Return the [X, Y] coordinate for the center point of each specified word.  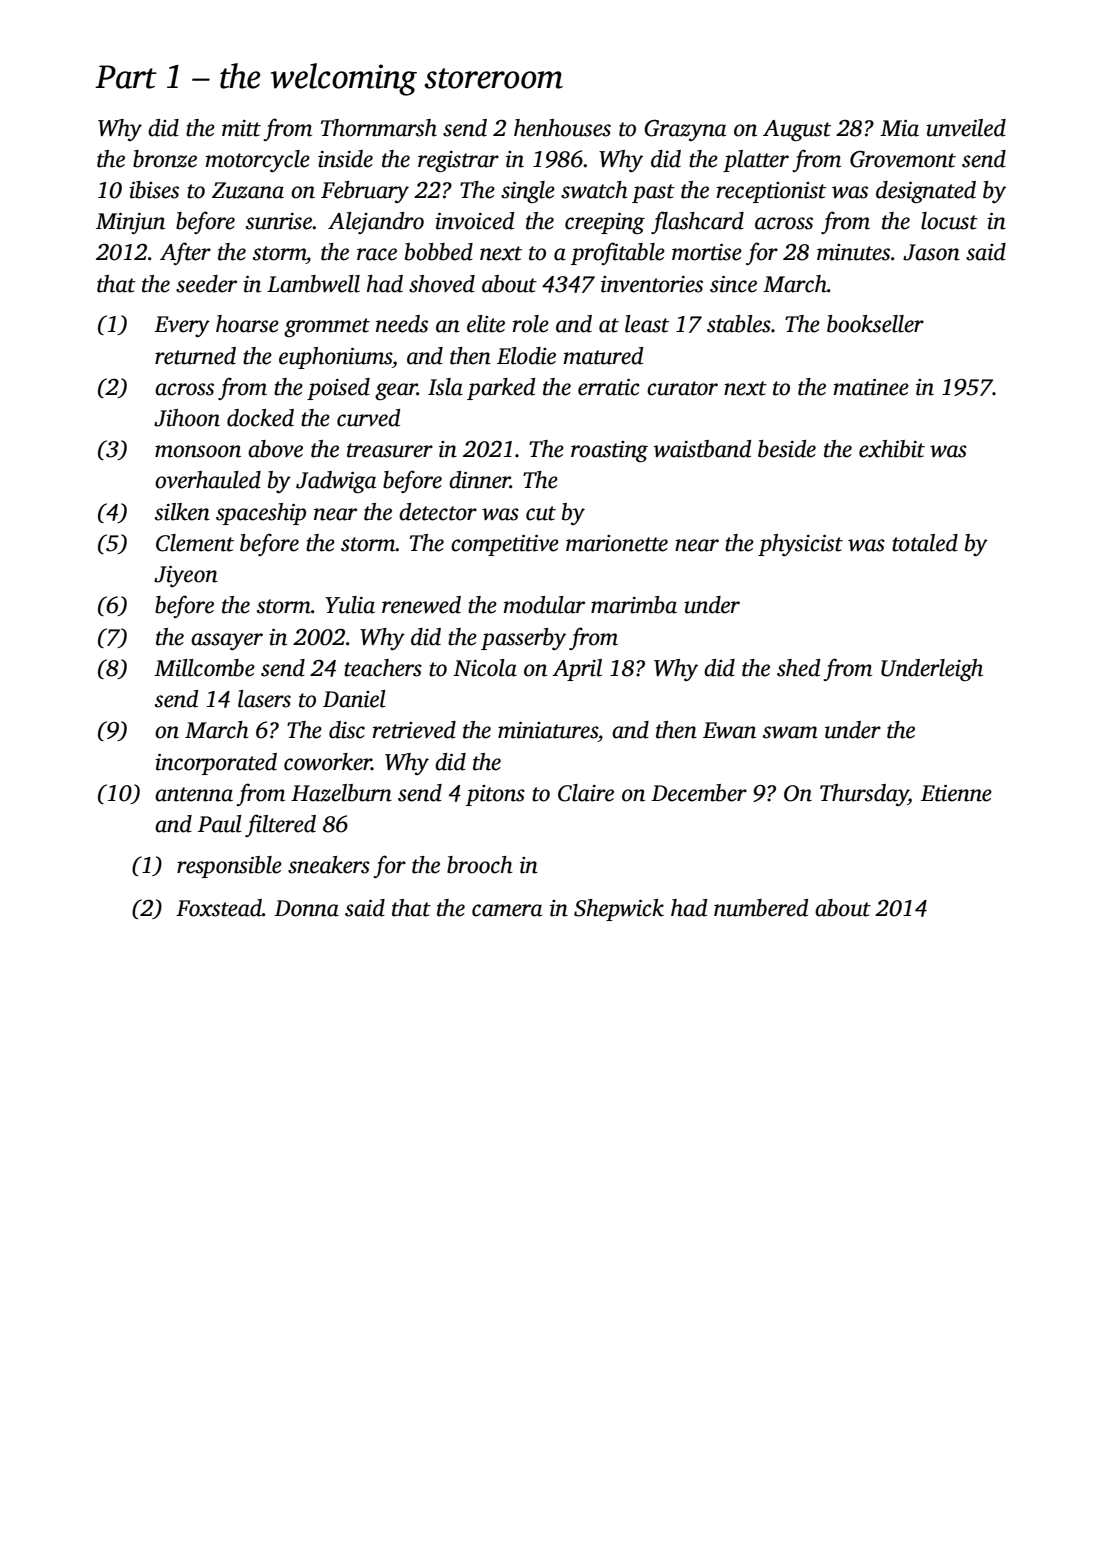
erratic [609, 387]
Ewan [729, 730]
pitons [495, 795]
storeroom [493, 78]
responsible [229, 867]
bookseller [875, 324]
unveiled [966, 128]
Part [126, 77]
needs [402, 324]
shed [798, 668]
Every [182, 326]
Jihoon [187, 418]
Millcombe [204, 668]
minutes [853, 252]
